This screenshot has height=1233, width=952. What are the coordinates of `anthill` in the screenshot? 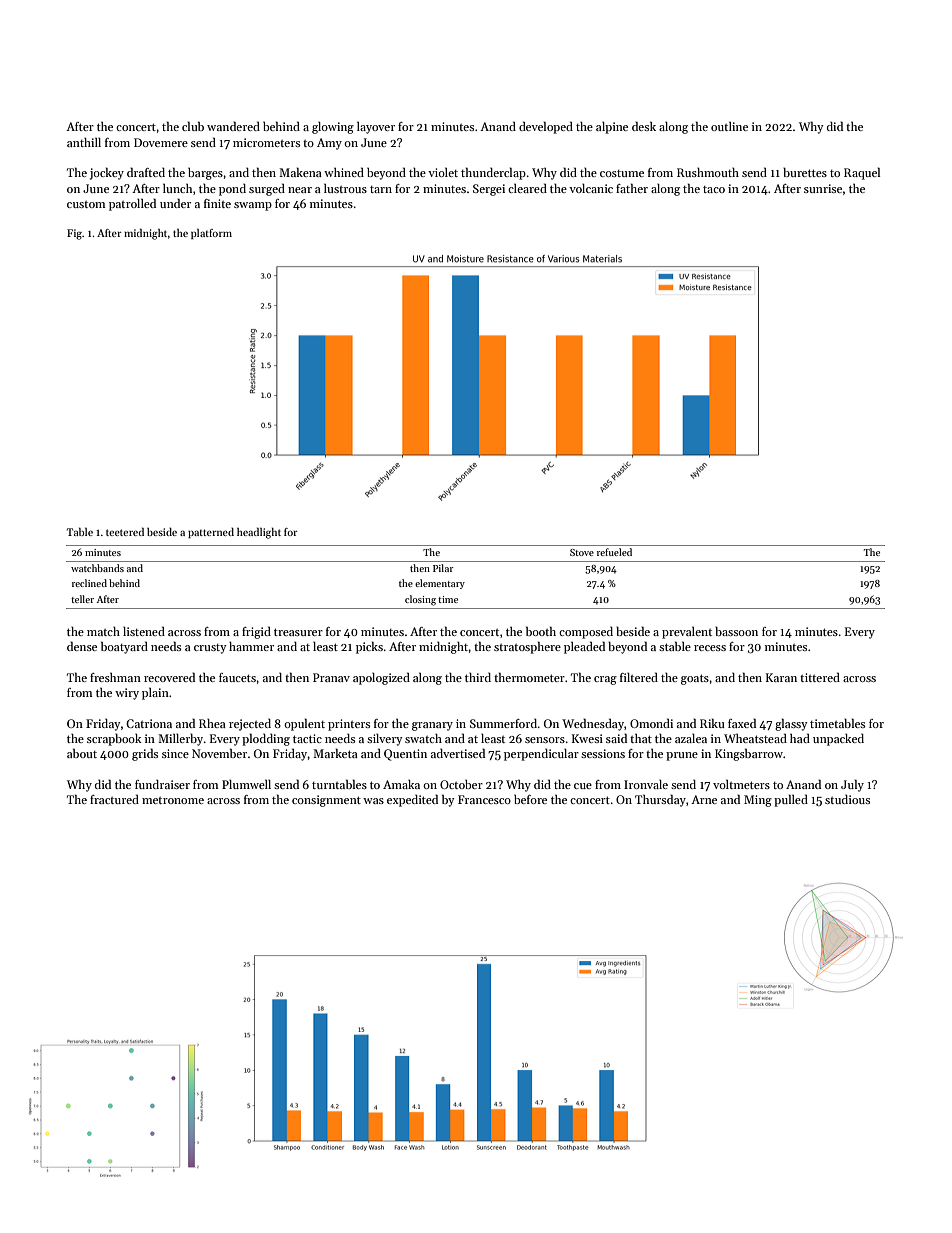 It's located at (84, 142).
